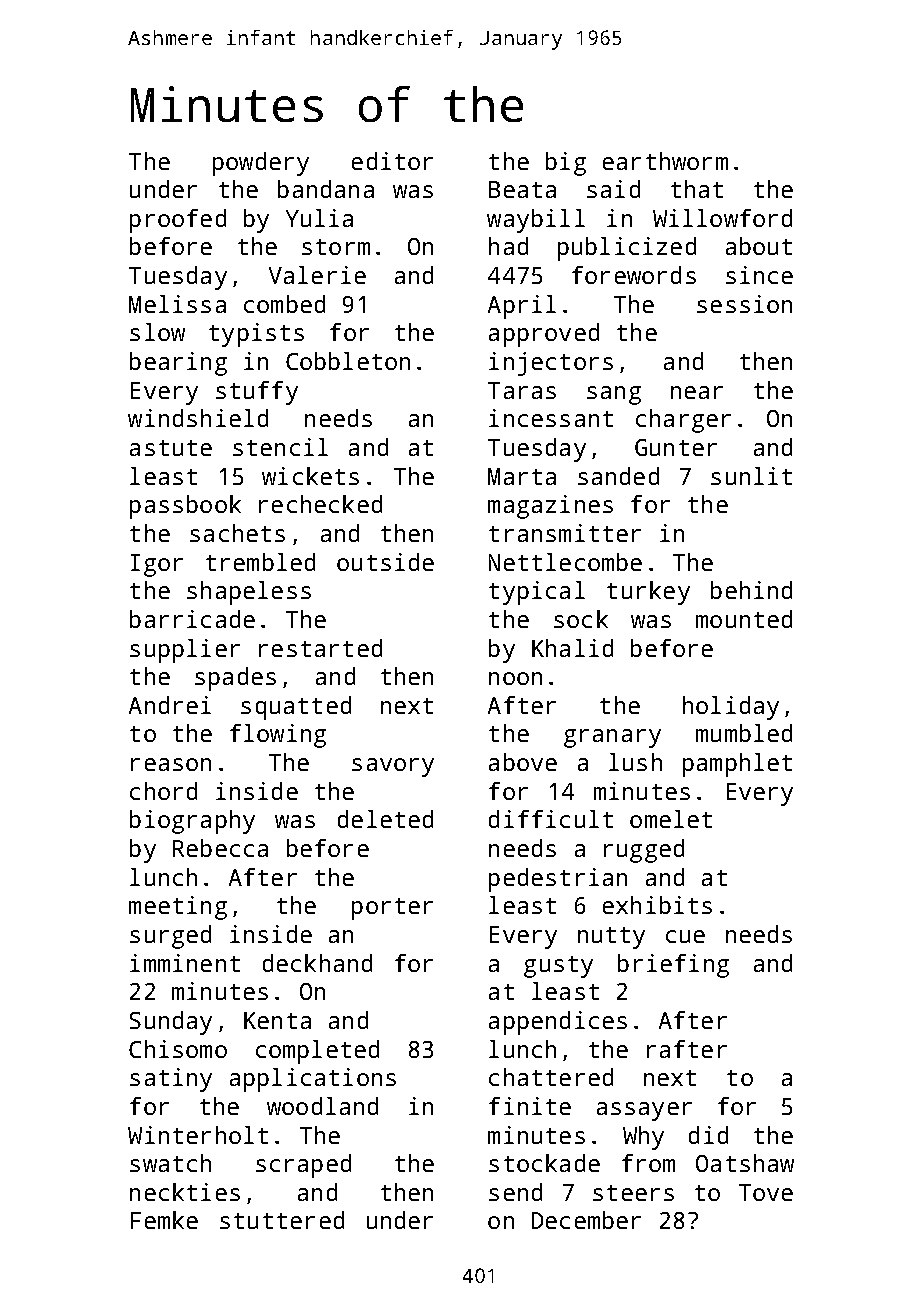 Image resolution: width=924 pixels, height=1311 pixels. I want to click on biography, so click(192, 822).
